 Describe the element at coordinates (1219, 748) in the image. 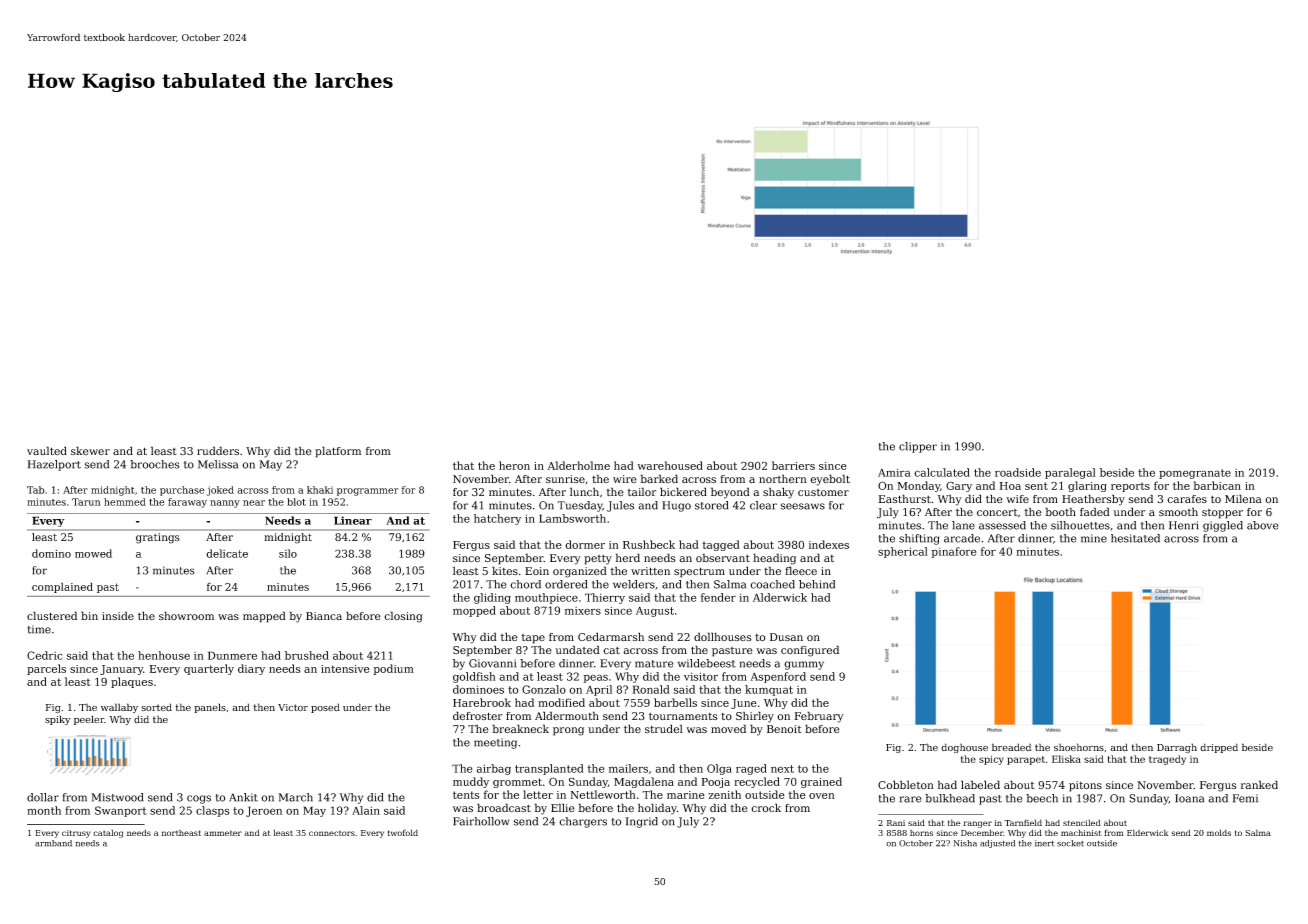

I see `dripped` at that location.
